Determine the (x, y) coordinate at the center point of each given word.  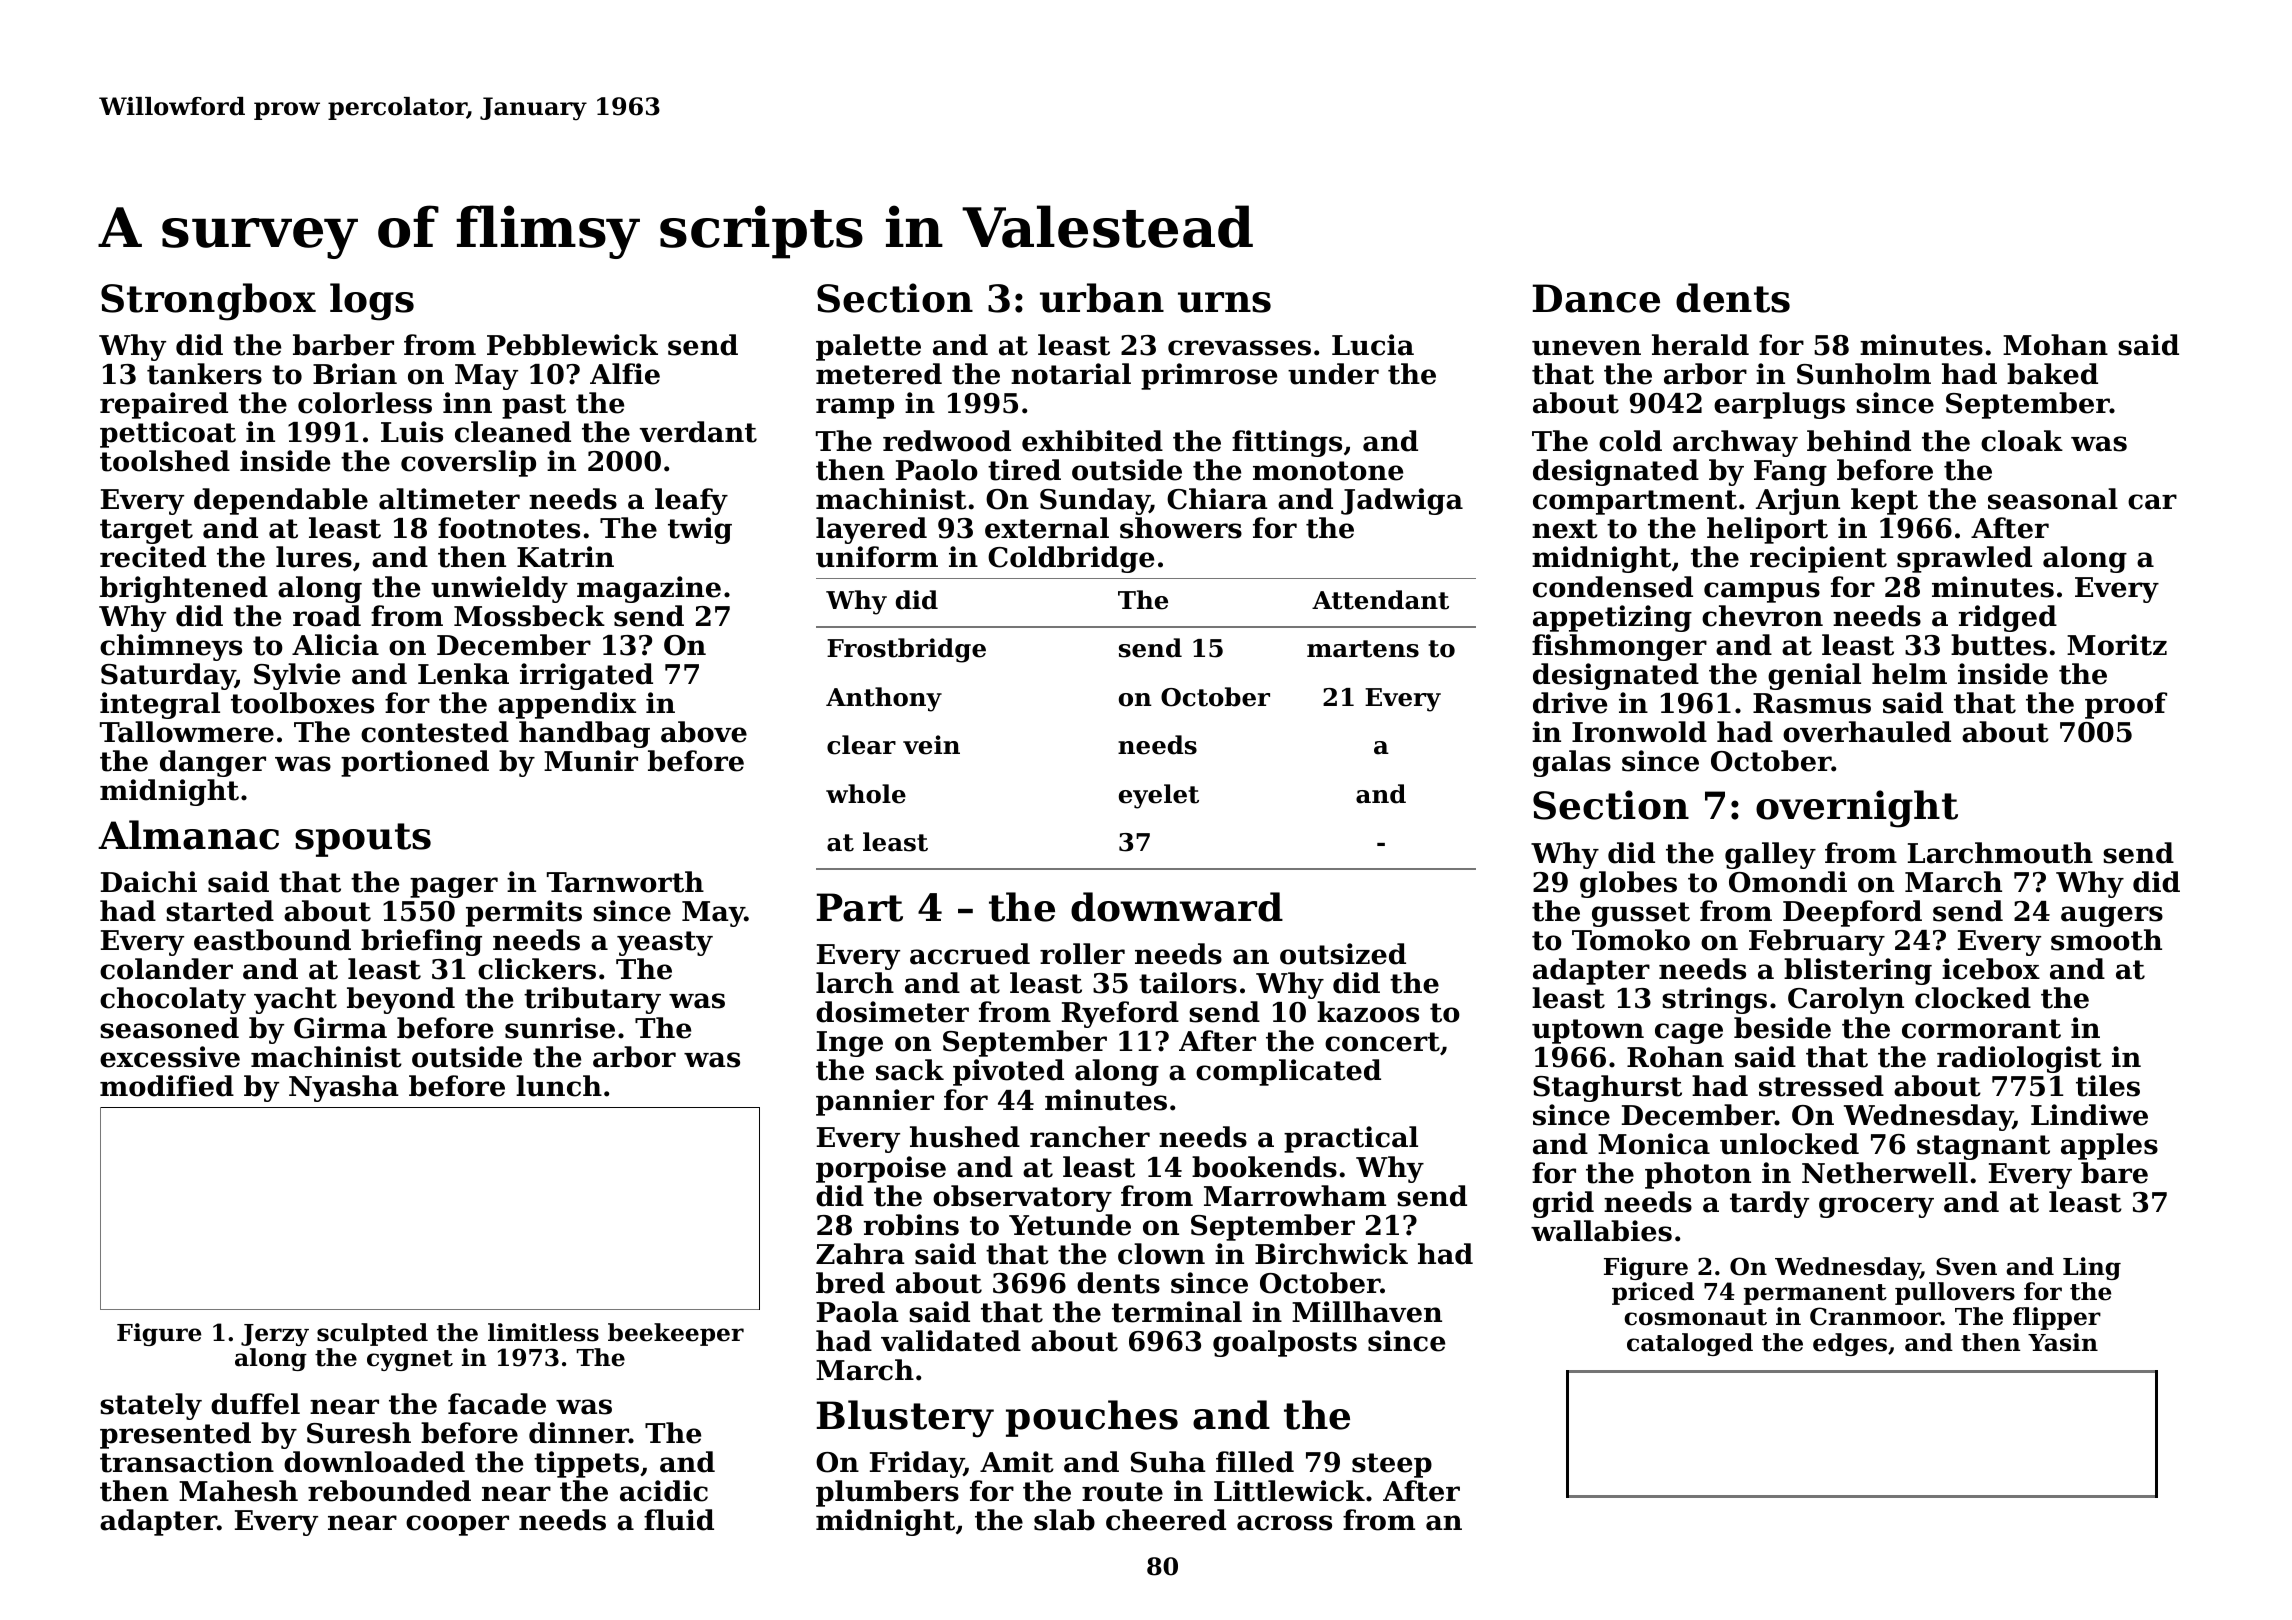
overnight (1857, 809)
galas (1572, 763)
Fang (1790, 473)
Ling (2092, 1268)
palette (868, 347)
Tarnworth (625, 882)
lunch (559, 1086)
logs (372, 302)
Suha (1168, 1462)
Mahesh (238, 1491)
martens (1363, 649)
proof (2126, 705)
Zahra (860, 1254)
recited (153, 557)
